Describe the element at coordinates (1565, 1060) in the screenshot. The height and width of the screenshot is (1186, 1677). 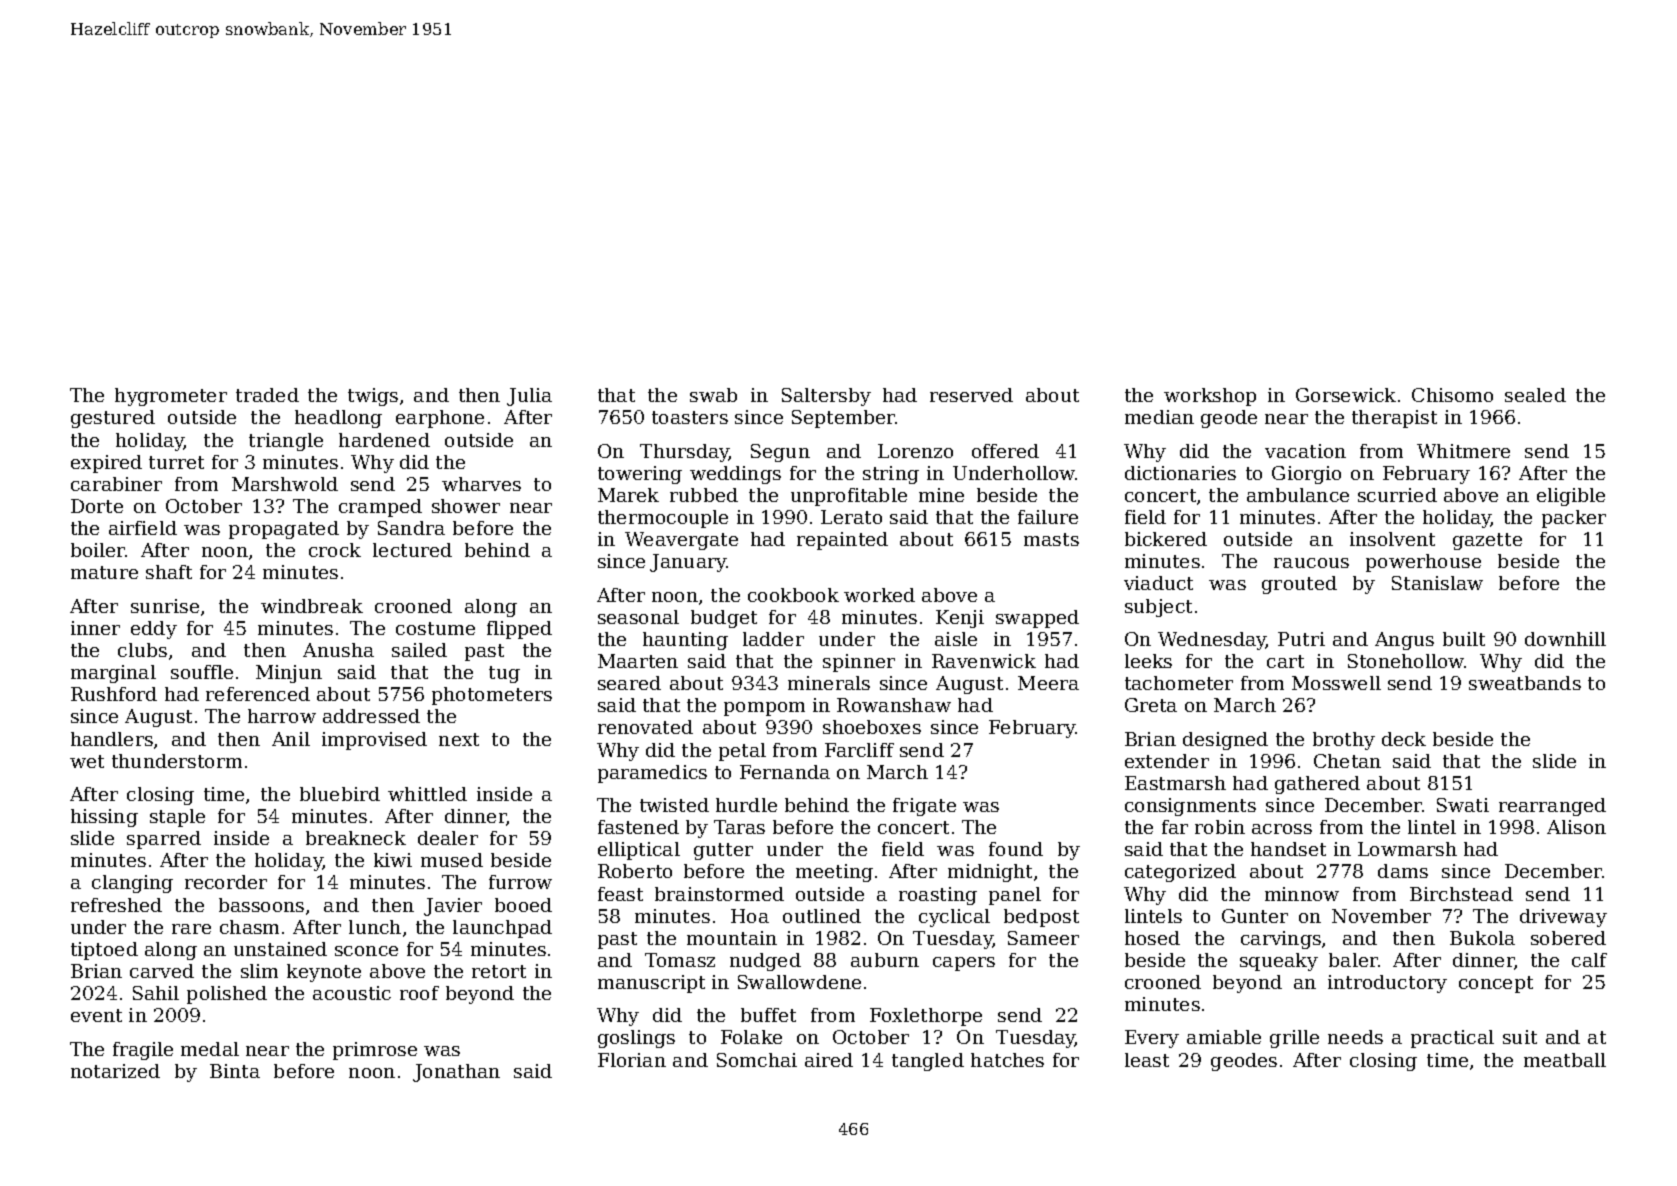
I see `meatball` at that location.
